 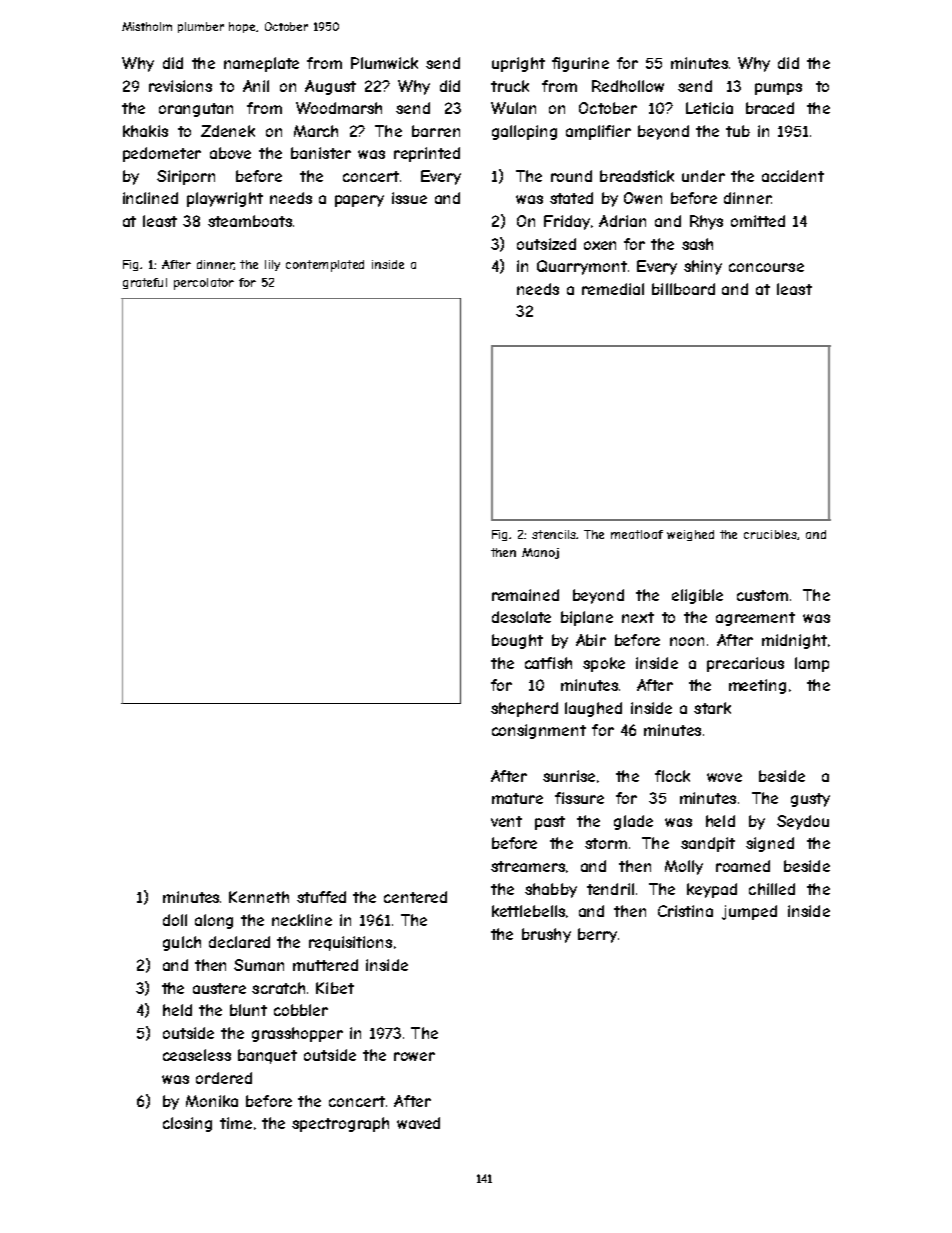 I want to click on vent, so click(x=506, y=821).
